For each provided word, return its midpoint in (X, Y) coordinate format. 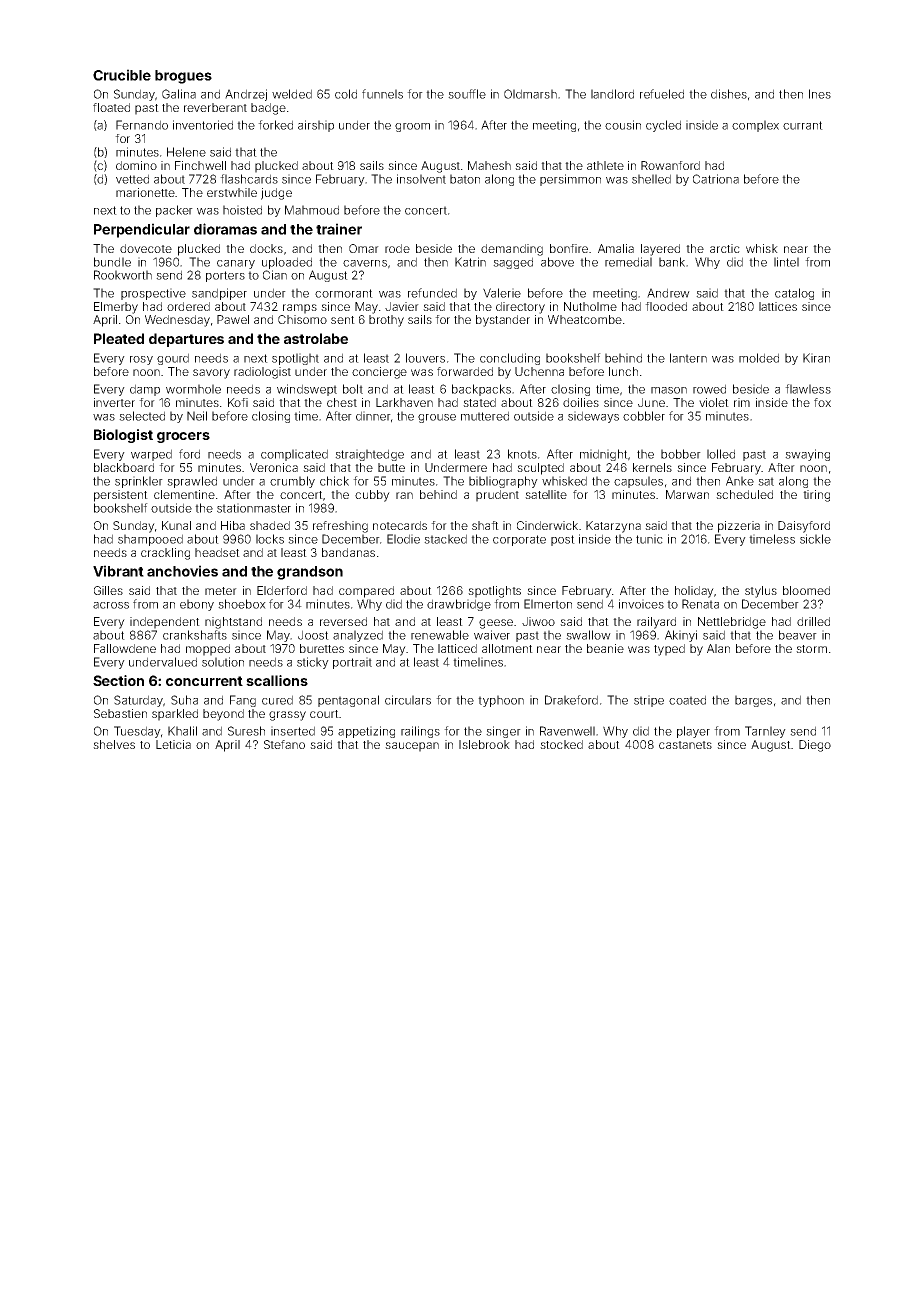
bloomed (806, 590)
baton (465, 179)
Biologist (123, 436)
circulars (408, 700)
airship (316, 126)
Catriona (716, 179)
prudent (497, 496)
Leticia (173, 744)
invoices (641, 604)
